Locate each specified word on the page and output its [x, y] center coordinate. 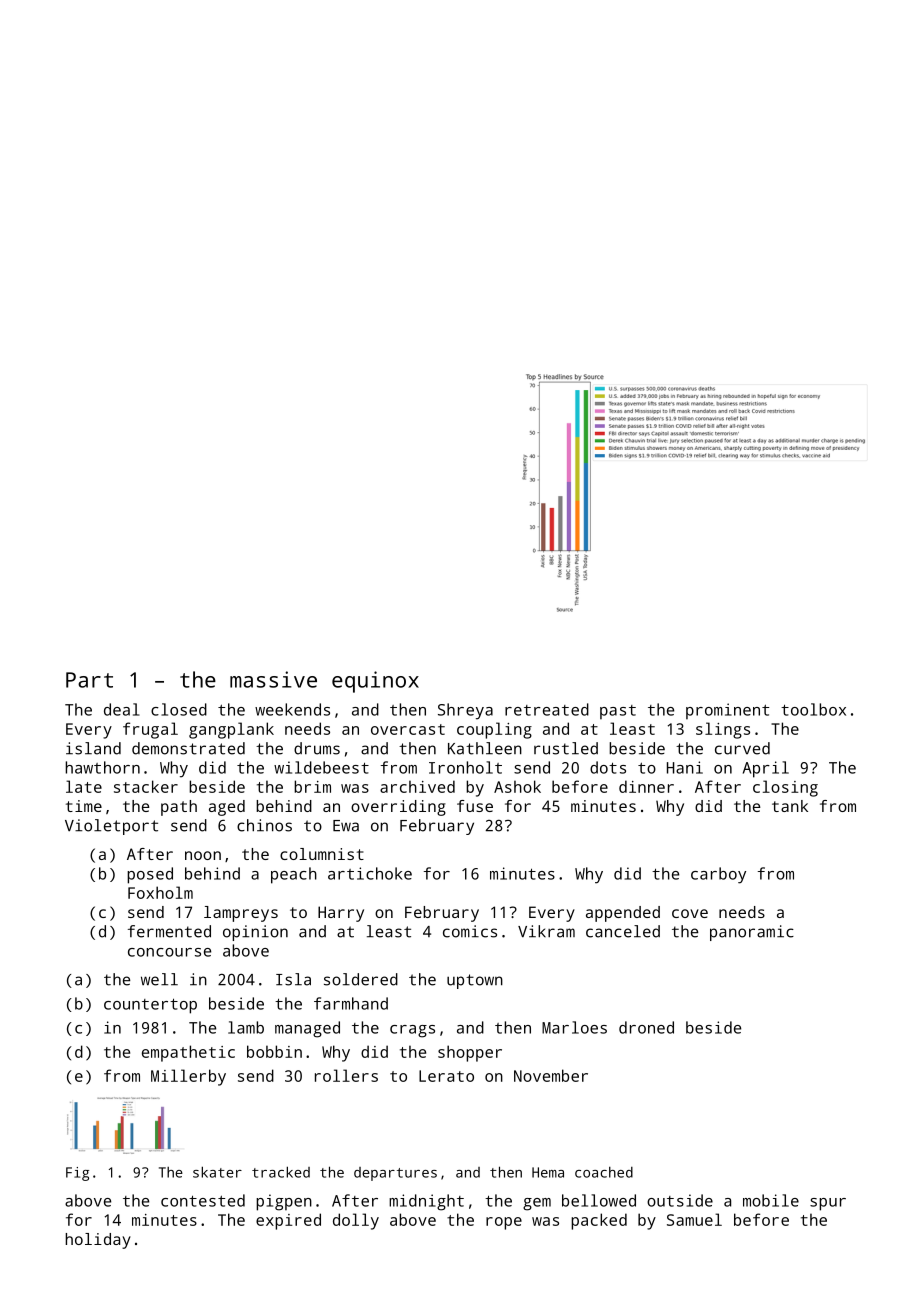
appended [623, 914]
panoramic [752, 933]
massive [273, 679]
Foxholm [160, 892]
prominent [727, 711]
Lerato [446, 1076]
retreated [547, 709]
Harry [341, 914]
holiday [98, 1241]
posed [150, 875]
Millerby [188, 1077]
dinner [646, 786]
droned [646, 1027]
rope [504, 1223]
